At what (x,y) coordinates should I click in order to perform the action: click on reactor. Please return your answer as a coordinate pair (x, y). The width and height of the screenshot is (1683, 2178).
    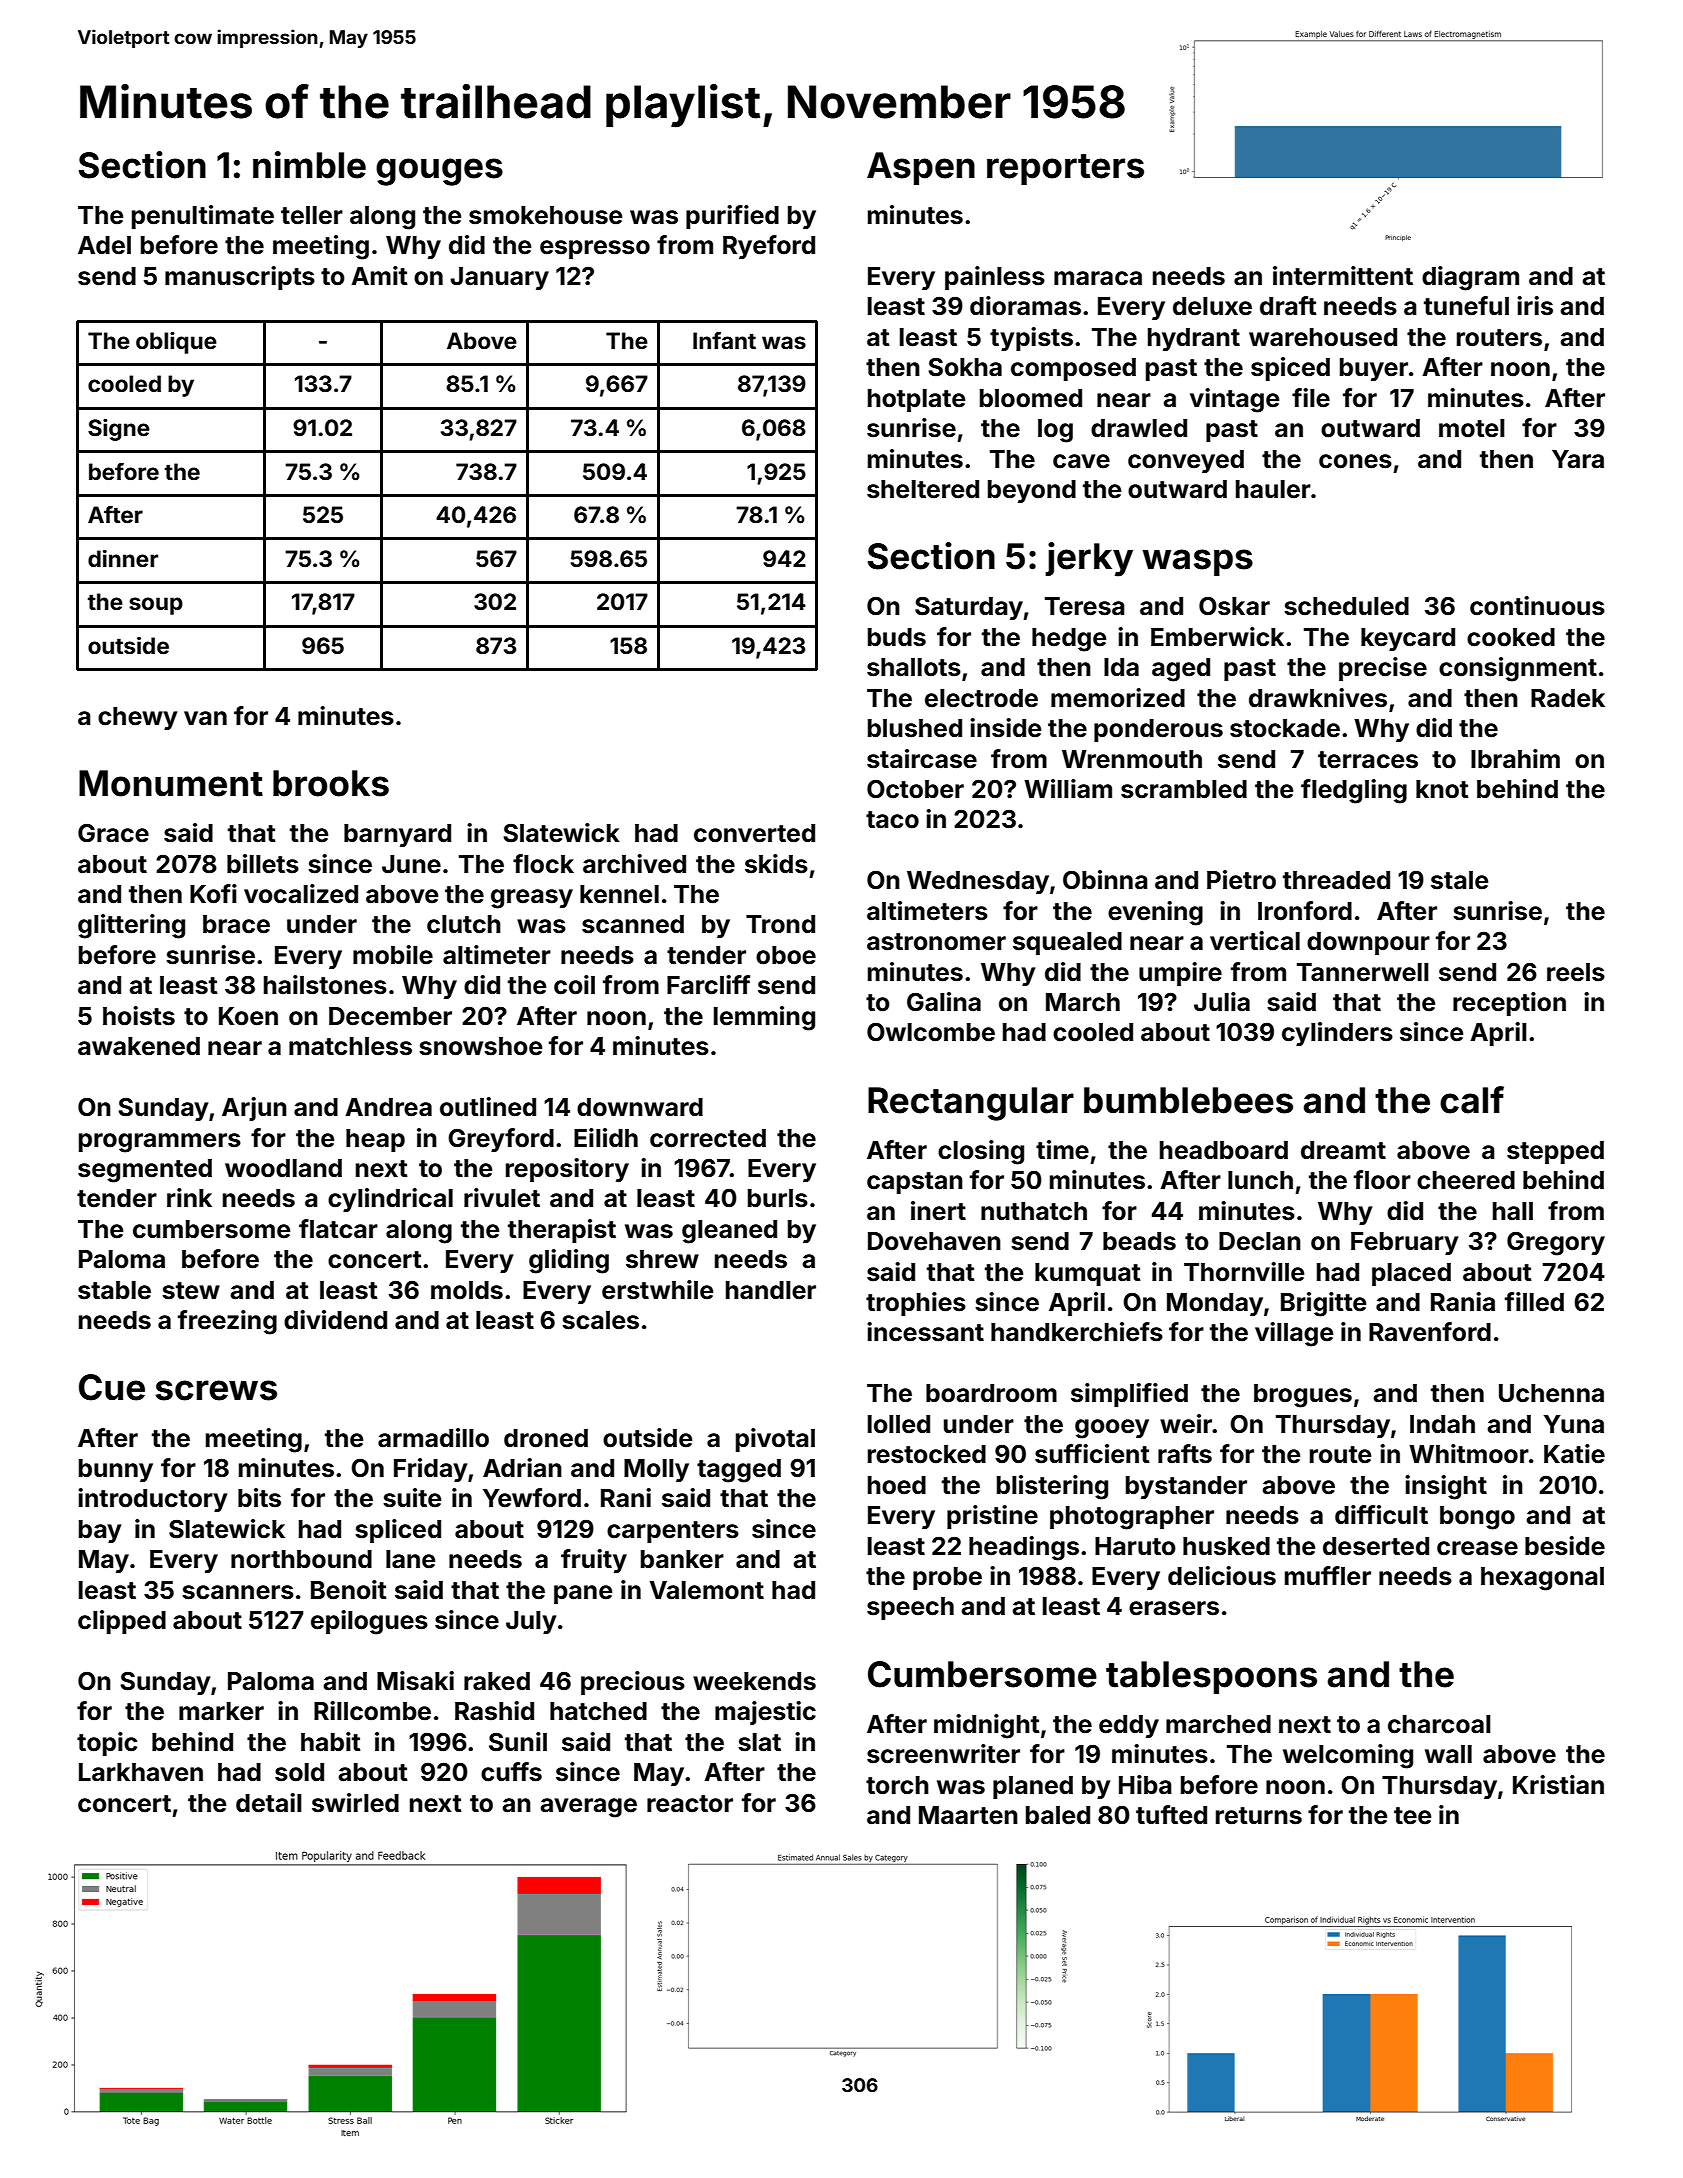
    Looking at the image, I should click on (690, 1804).
